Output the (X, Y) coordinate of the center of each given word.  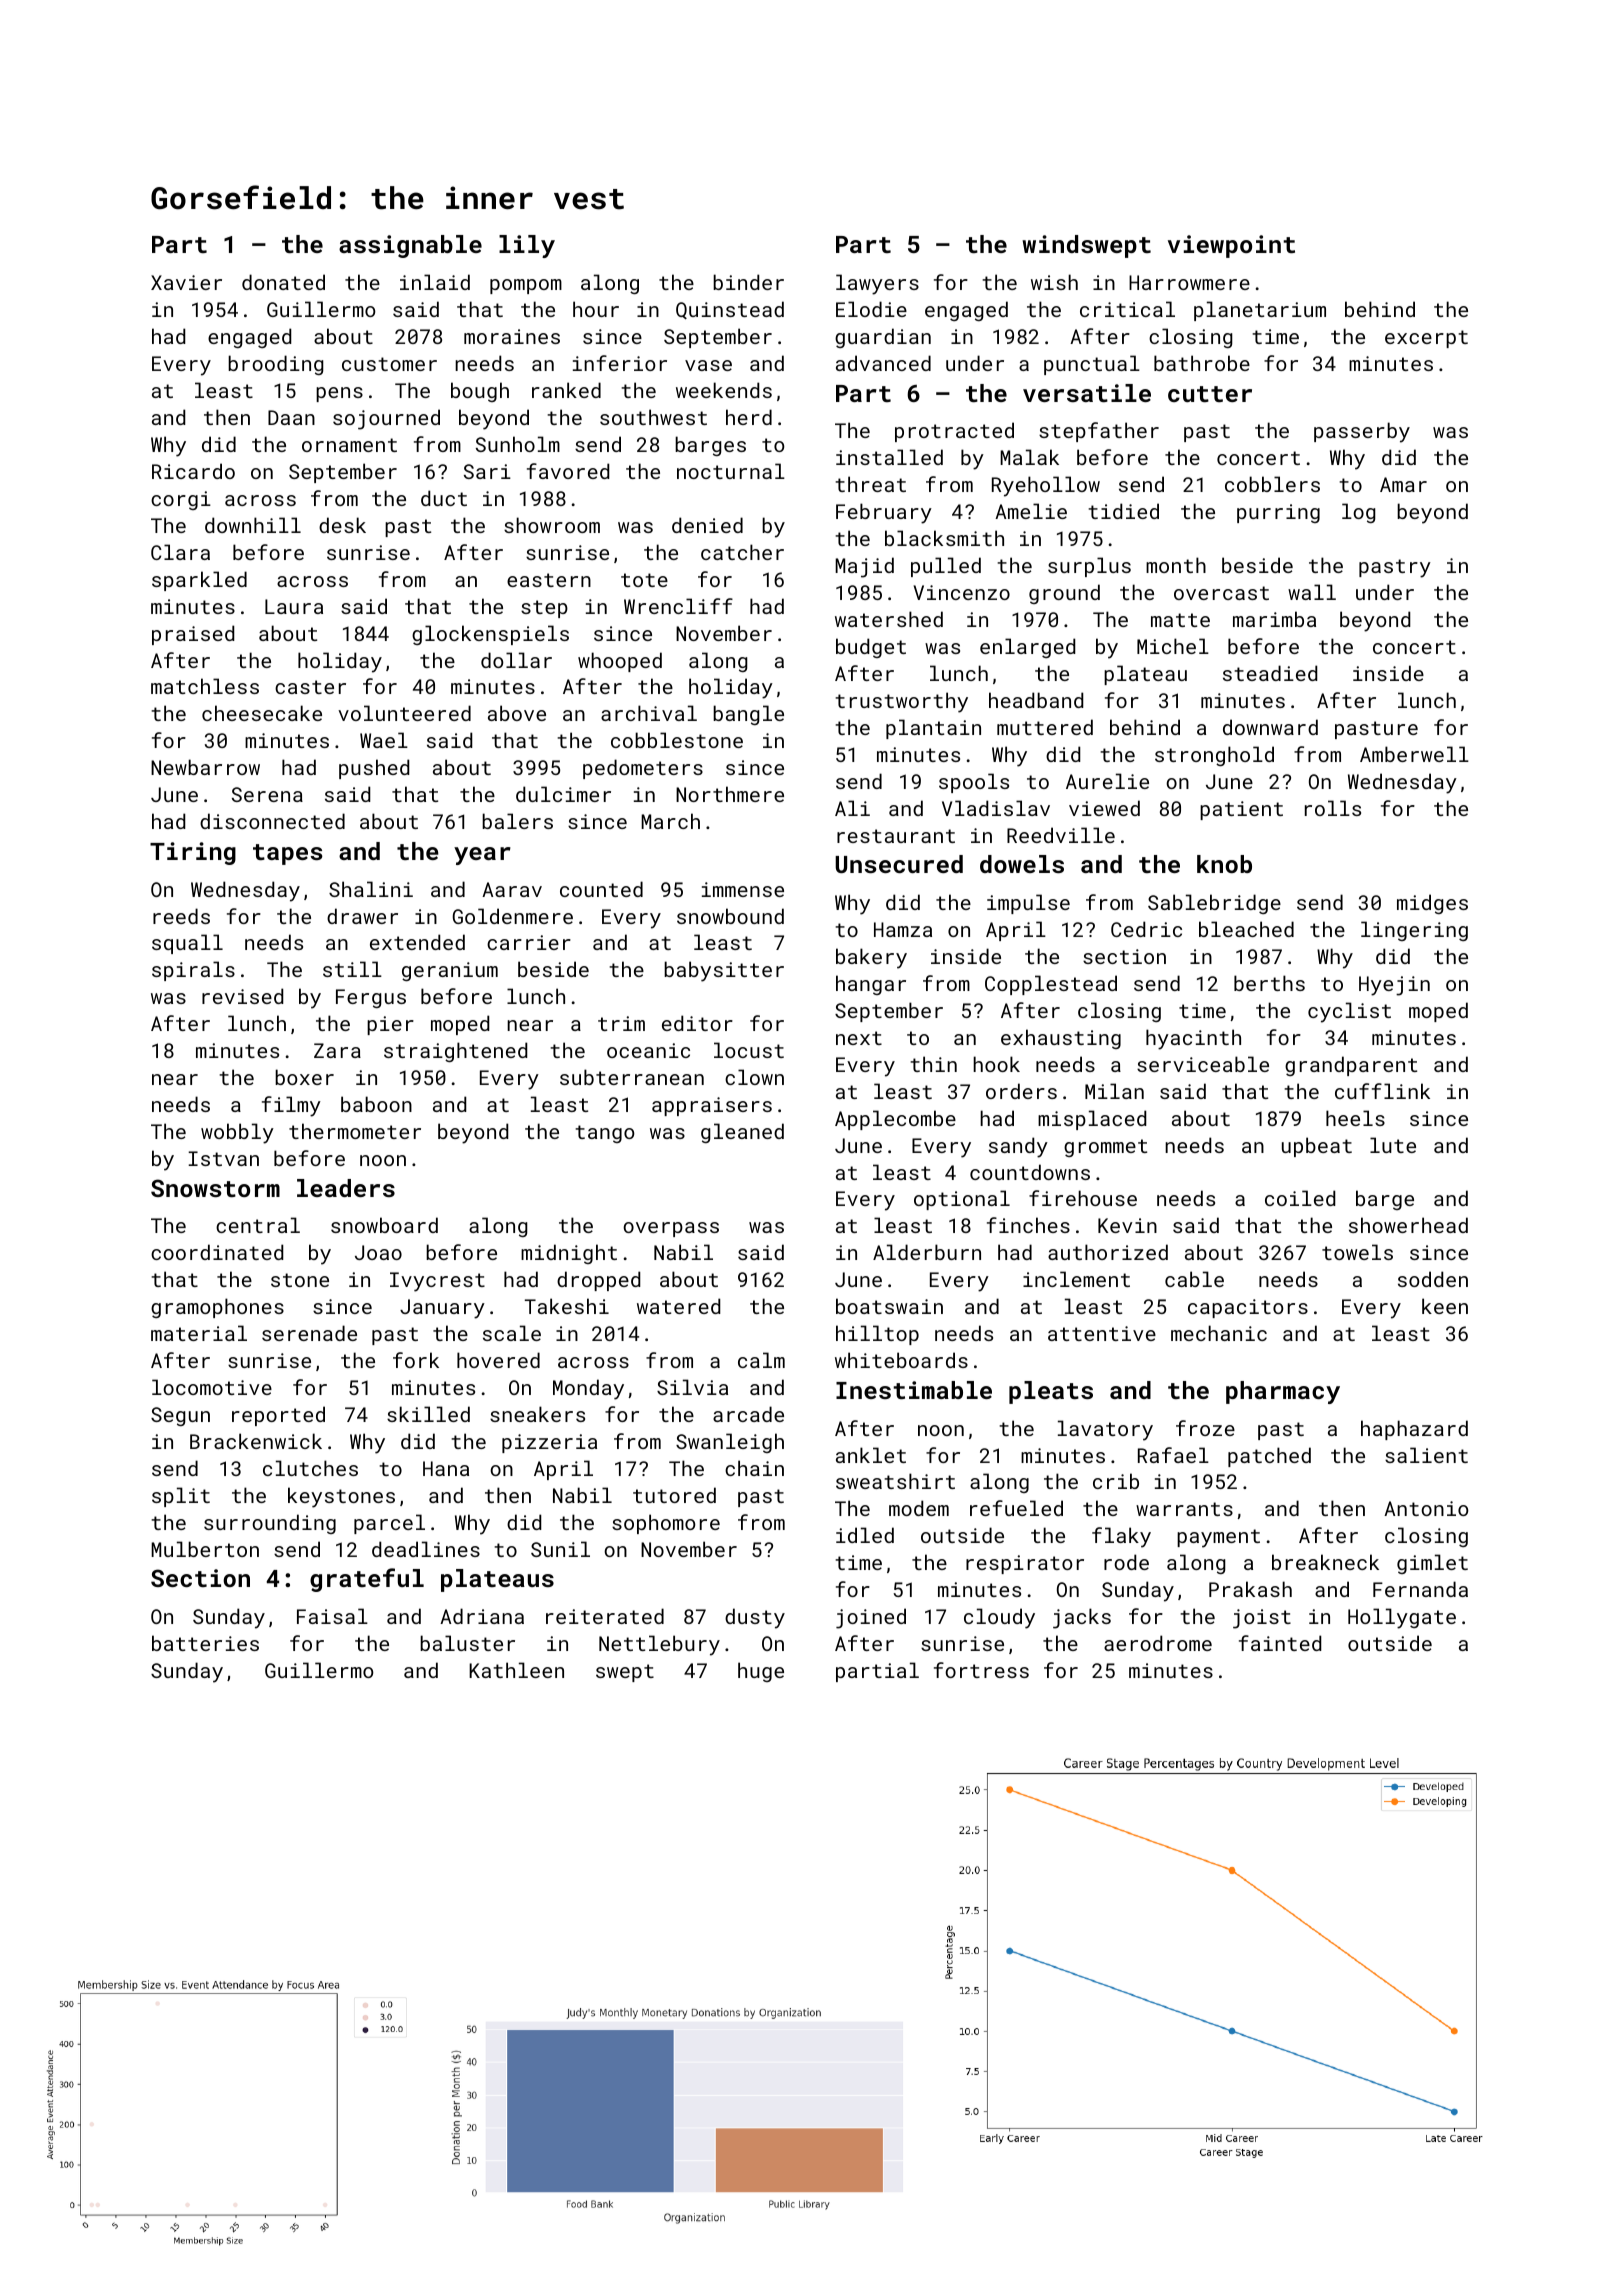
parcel (389, 1524)
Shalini (371, 889)
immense (743, 889)
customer (389, 364)
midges (1432, 904)
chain (754, 1468)
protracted (954, 432)
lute (1393, 1145)
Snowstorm (215, 1188)
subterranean (632, 1077)
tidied (1123, 511)
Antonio (1426, 1508)
